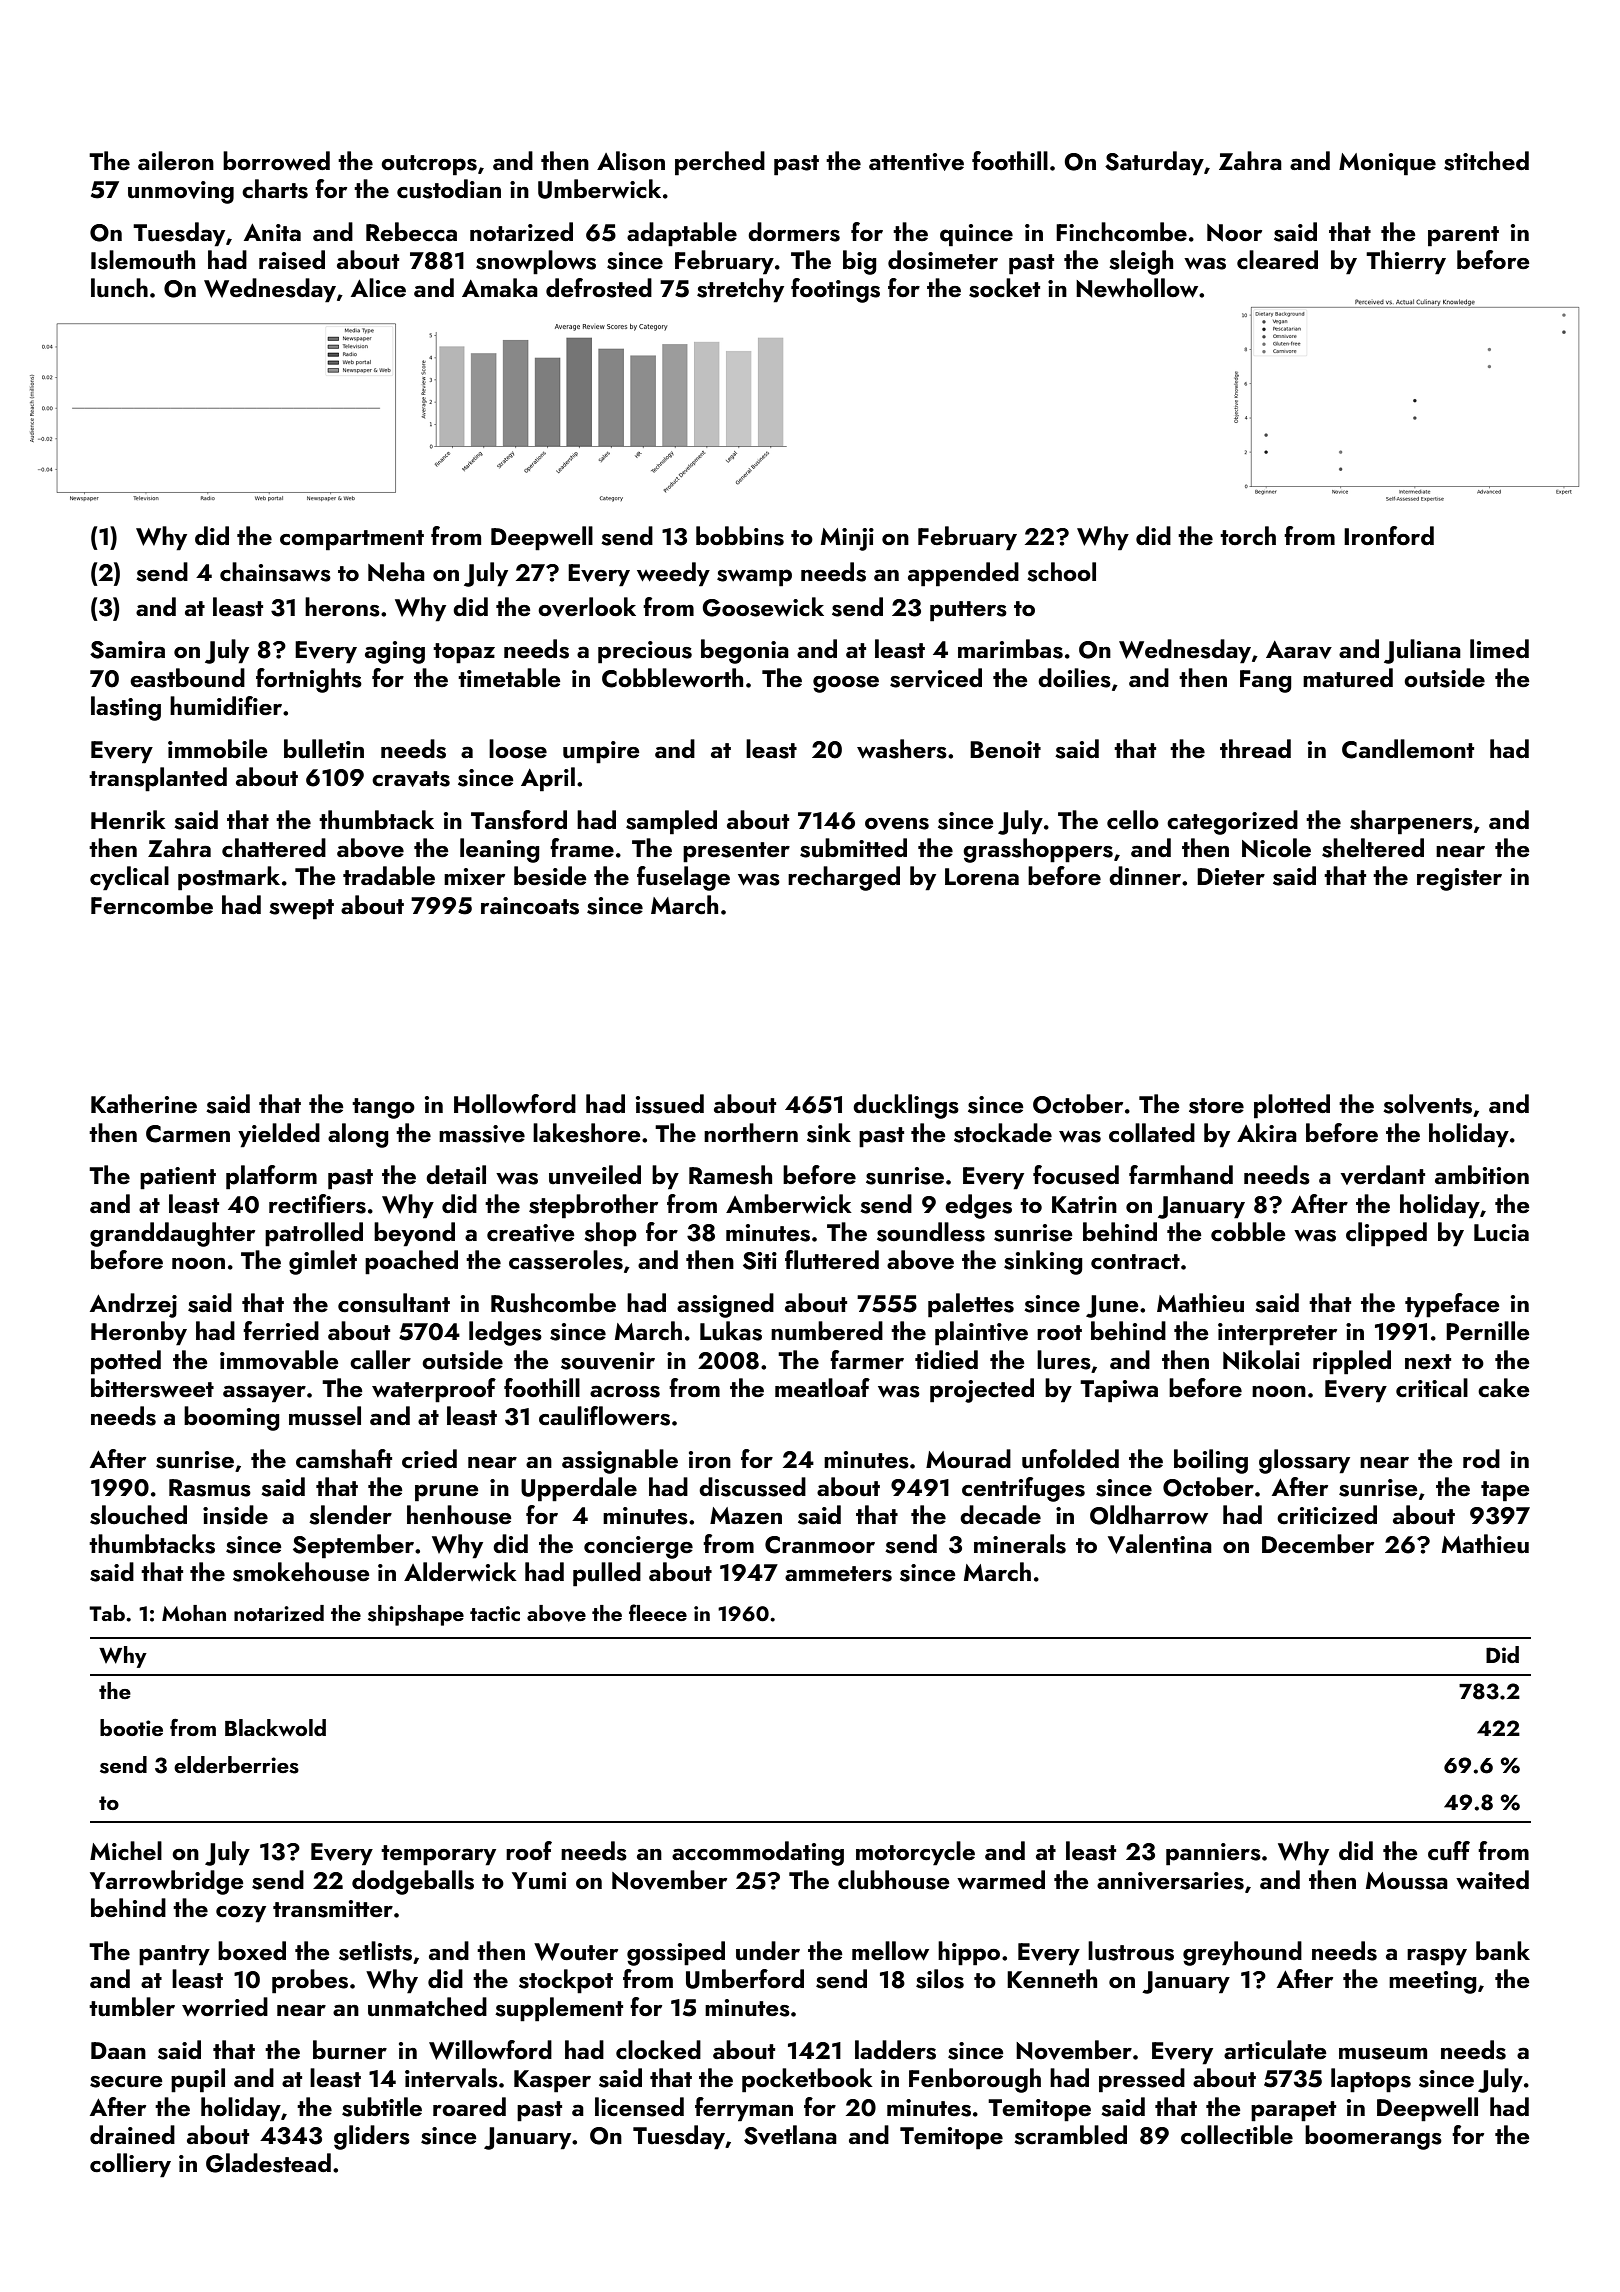 The image size is (1620, 2292). I want to click on discussed, so click(752, 1487).
